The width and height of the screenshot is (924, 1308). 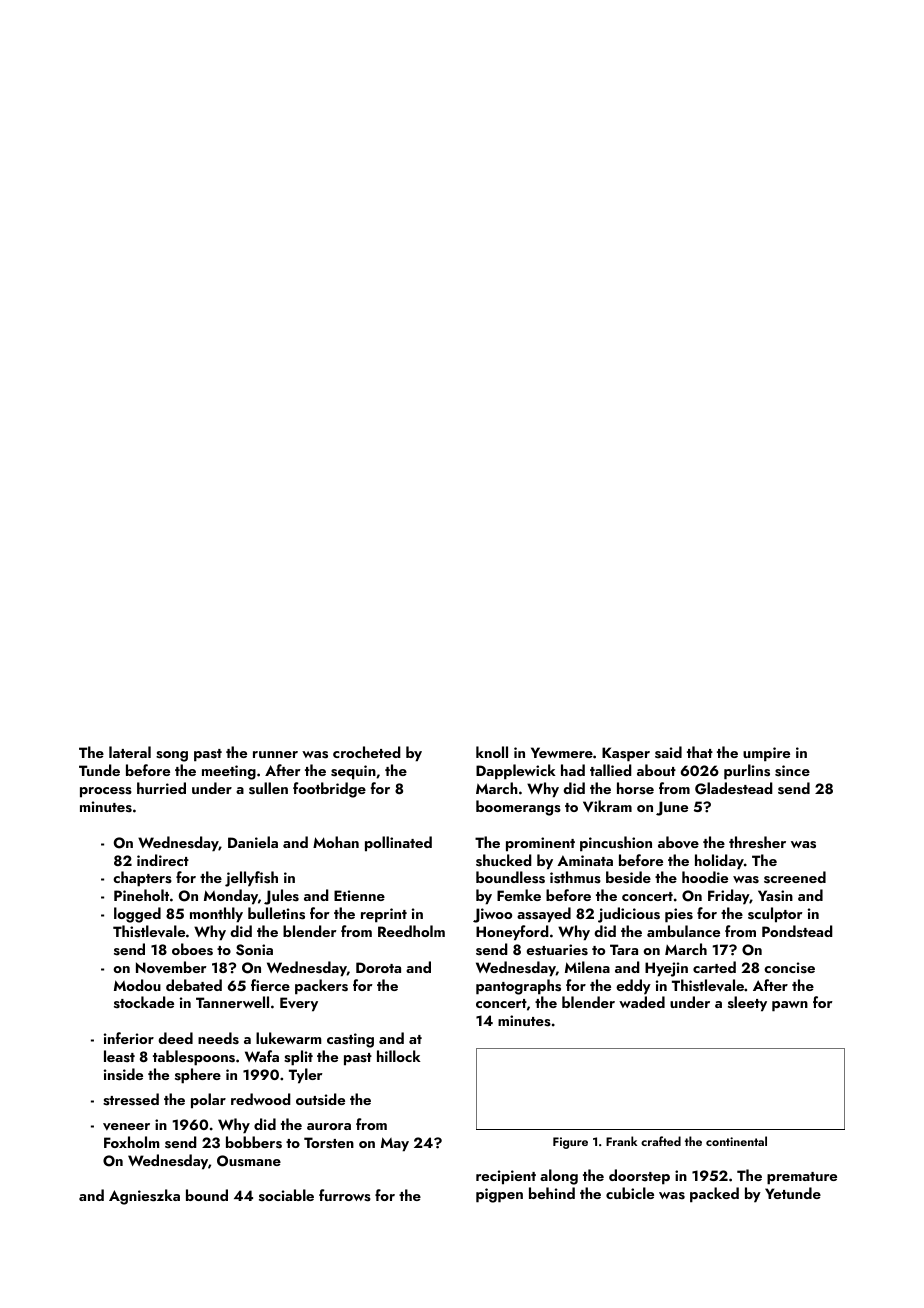 What do you see at coordinates (378, 967) in the screenshot?
I see `Dorota` at bounding box center [378, 967].
